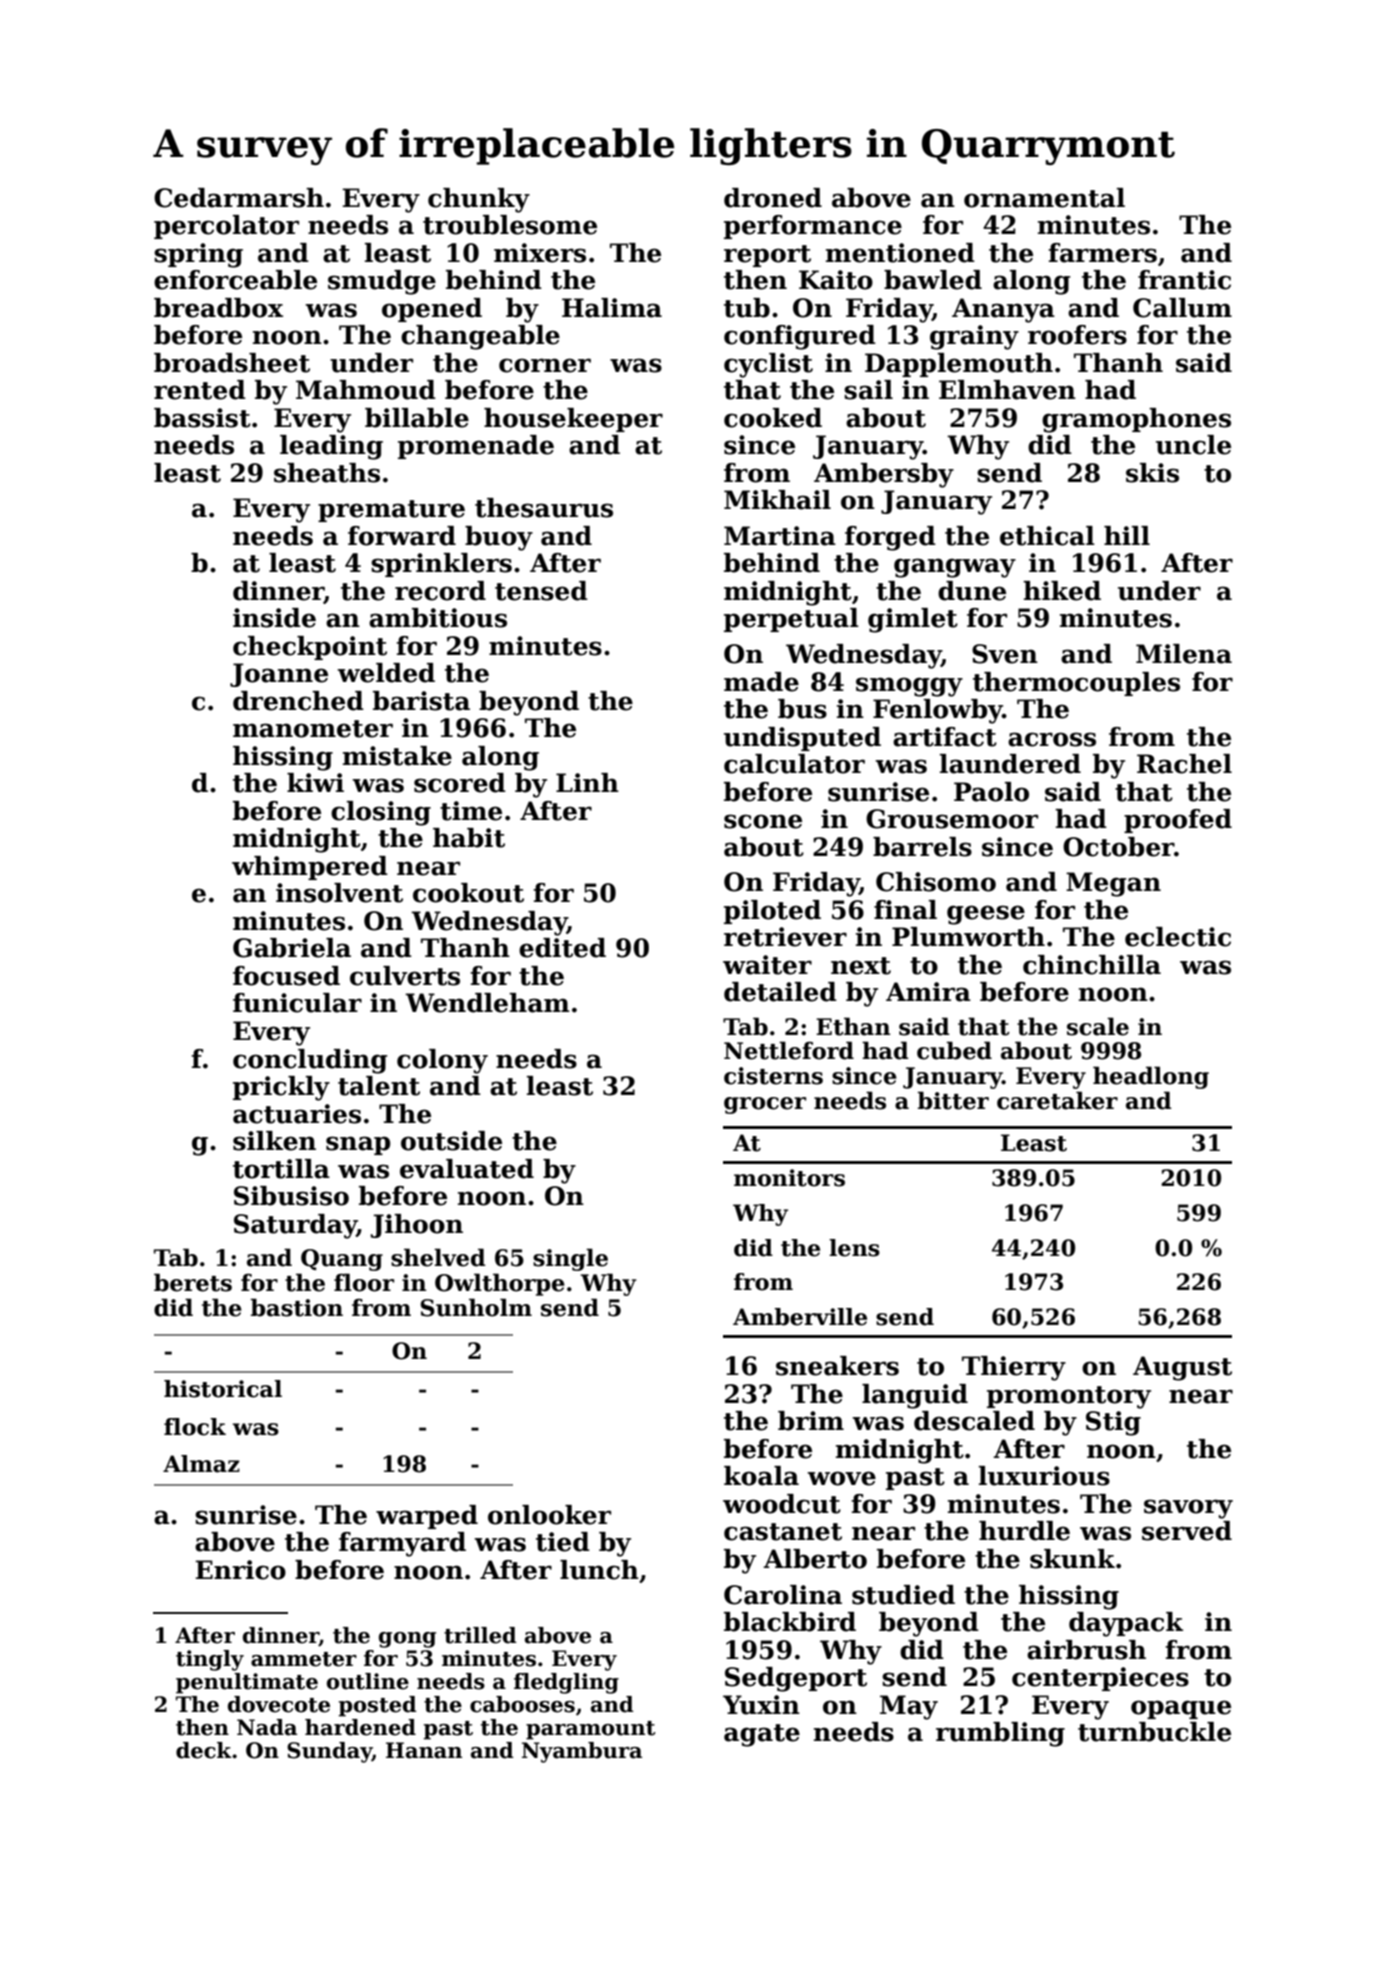 This screenshot has width=1386, height=1969. Describe the element at coordinates (310, 868) in the screenshot. I see `whimpered` at that location.
